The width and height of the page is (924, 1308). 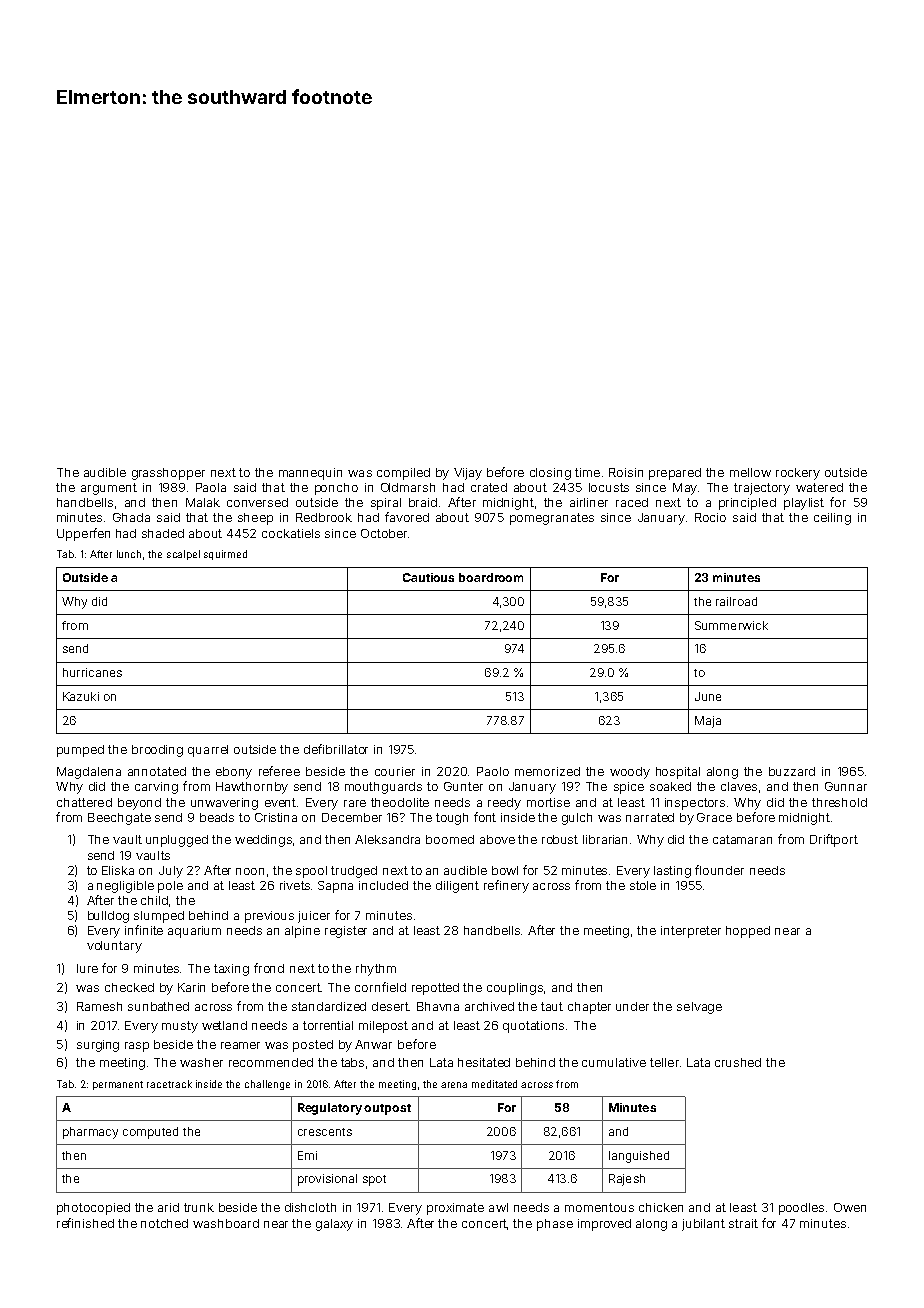 What do you see at coordinates (493, 771) in the page?
I see `Paolo` at bounding box center [493, 771].
